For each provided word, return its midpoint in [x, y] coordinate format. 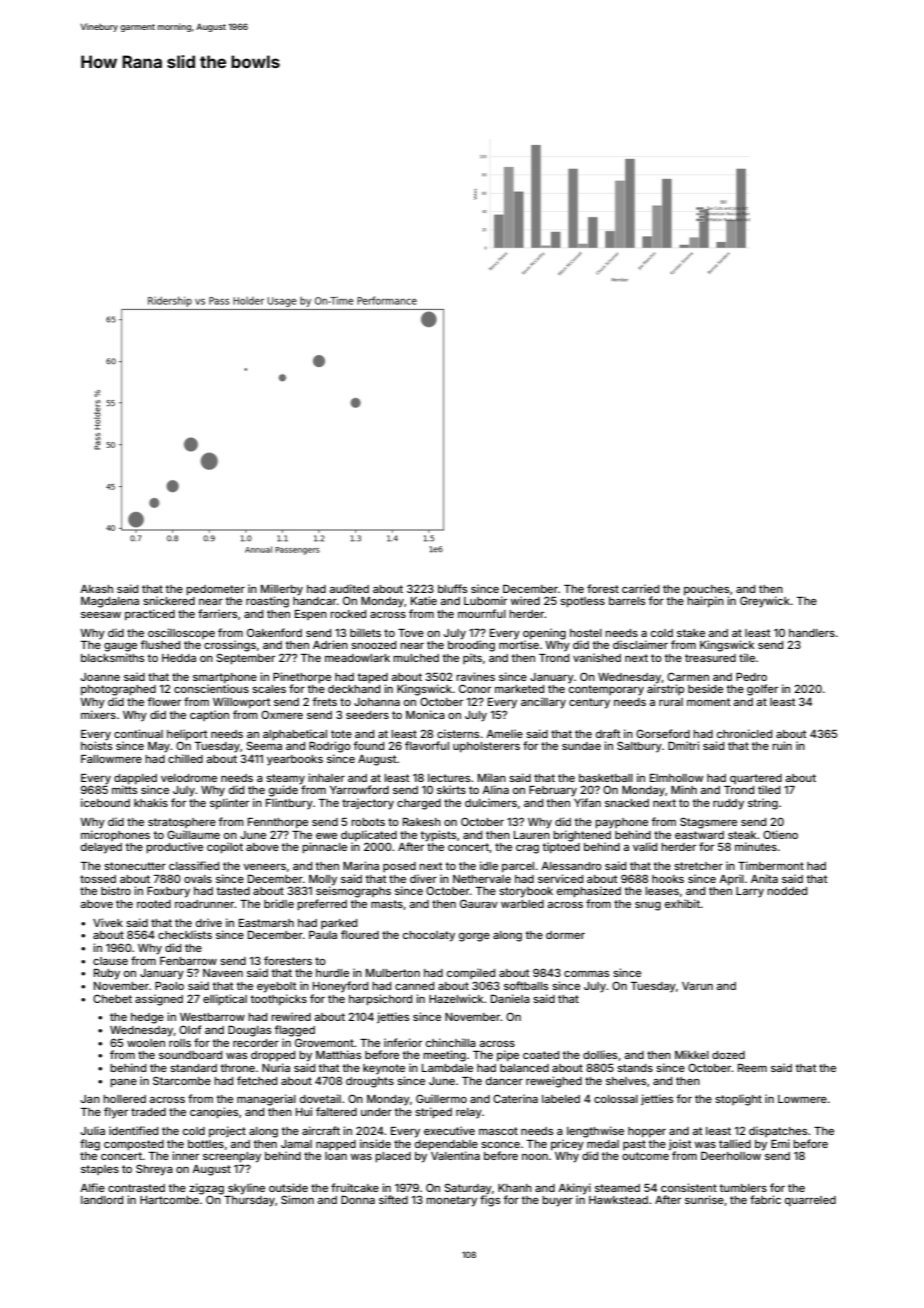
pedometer [215, 590]
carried [640, 588]
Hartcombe [169, 1200]
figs [490, 1201]
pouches [706, 590]
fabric [765, 1199]
